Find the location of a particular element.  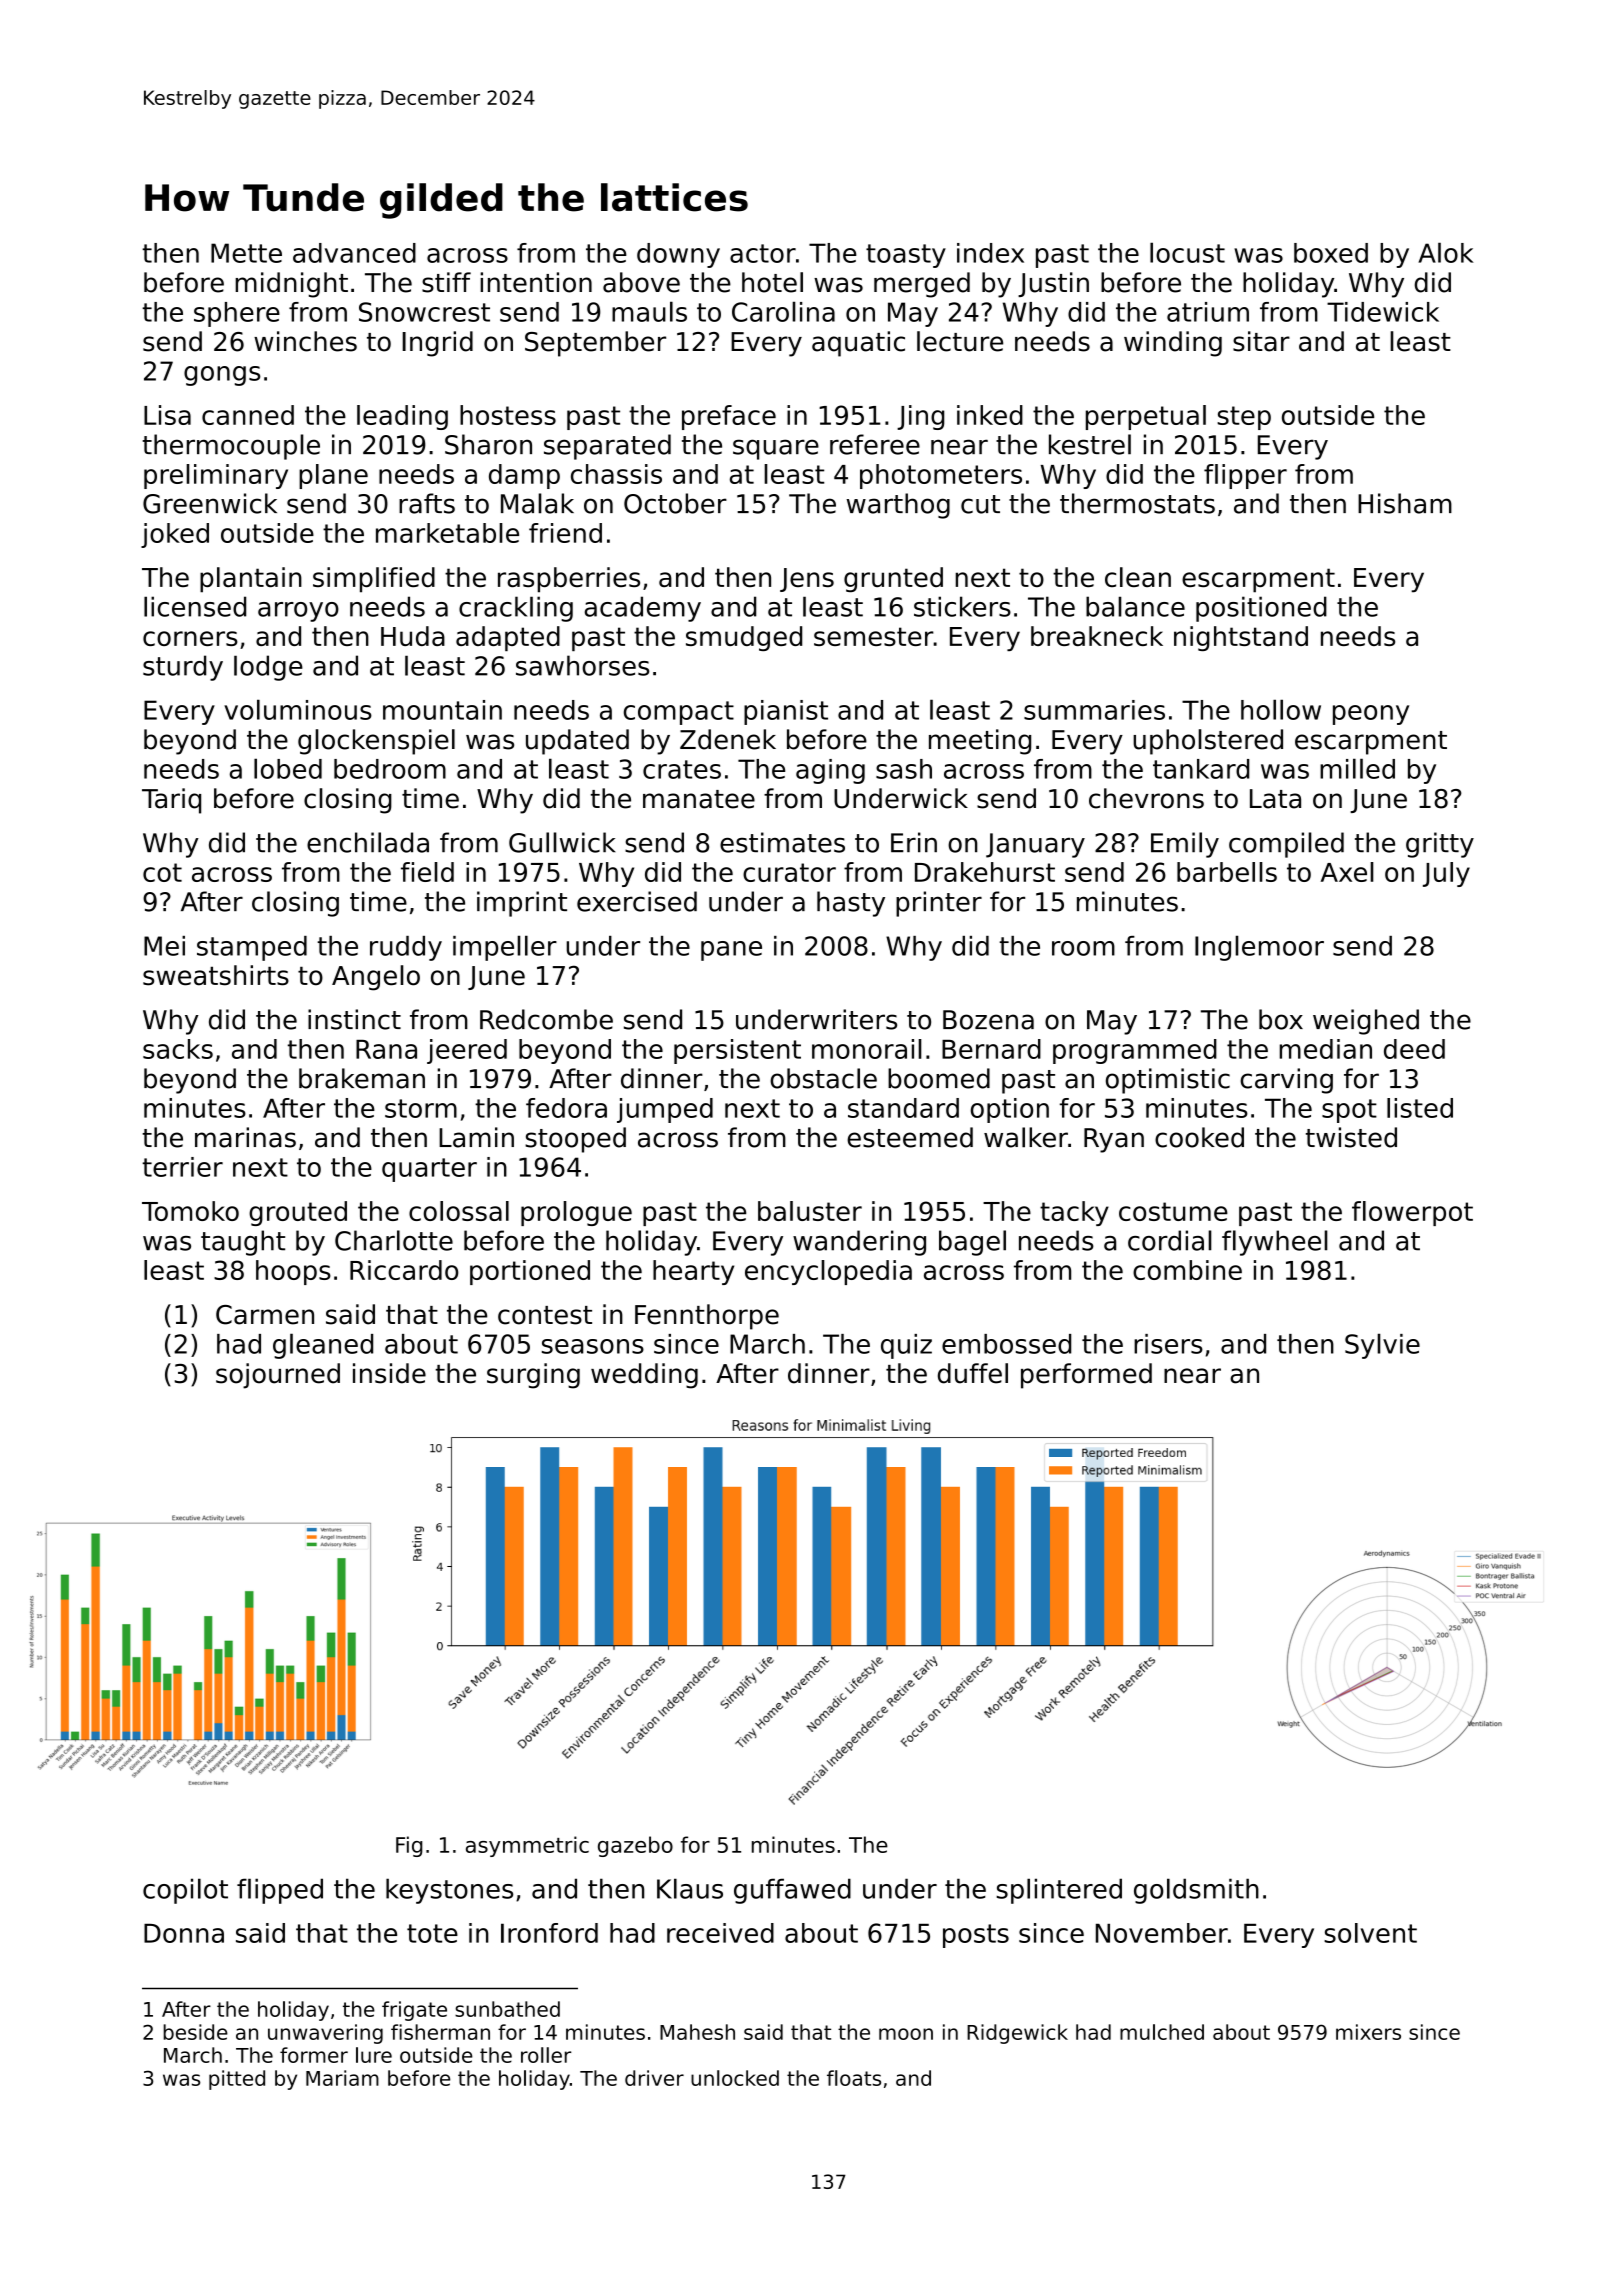

Hisham is located at coordinates (1405, 503).
